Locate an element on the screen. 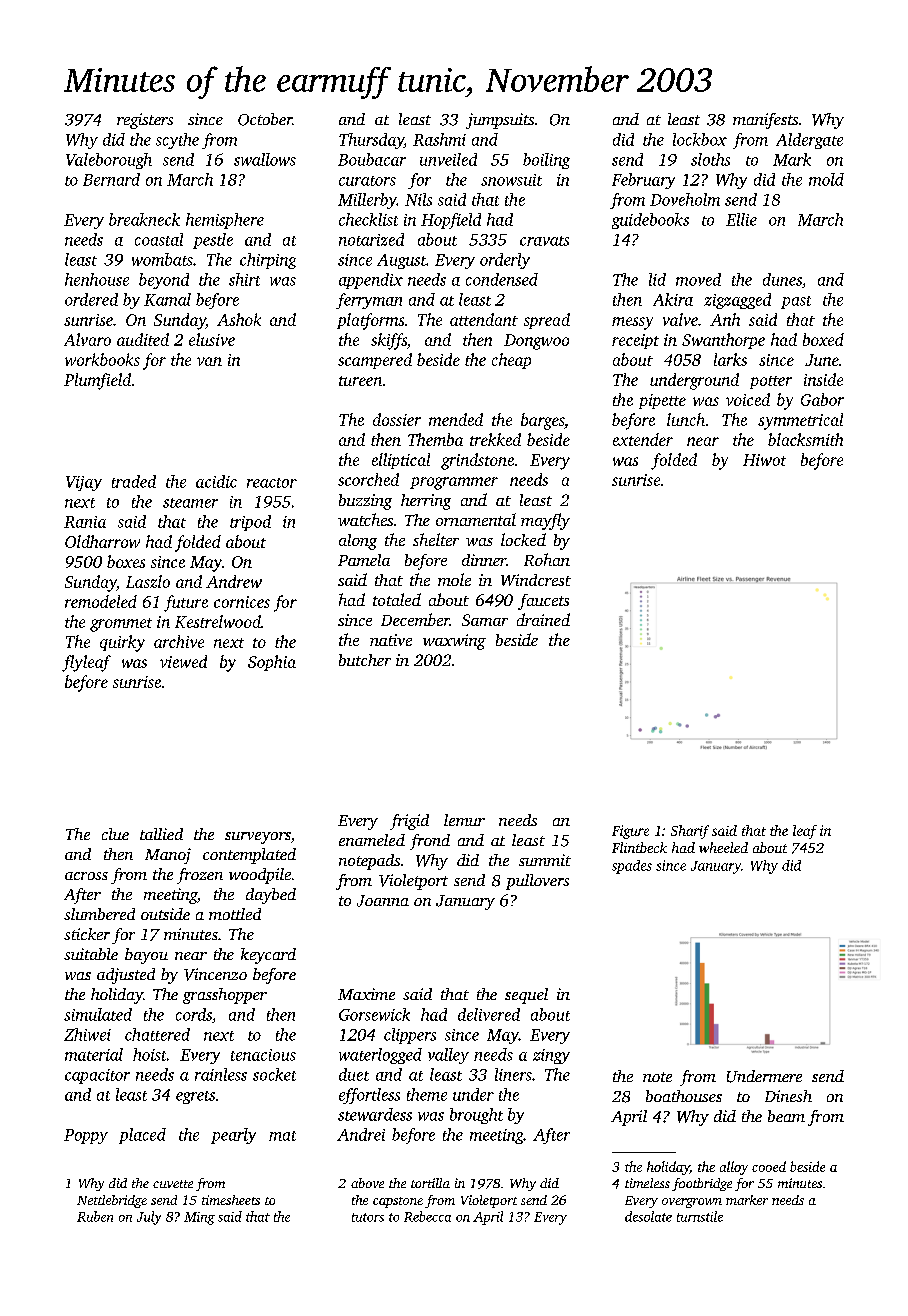 The image size is (908, 1316). lemur is located at coordinates (464, 820).
